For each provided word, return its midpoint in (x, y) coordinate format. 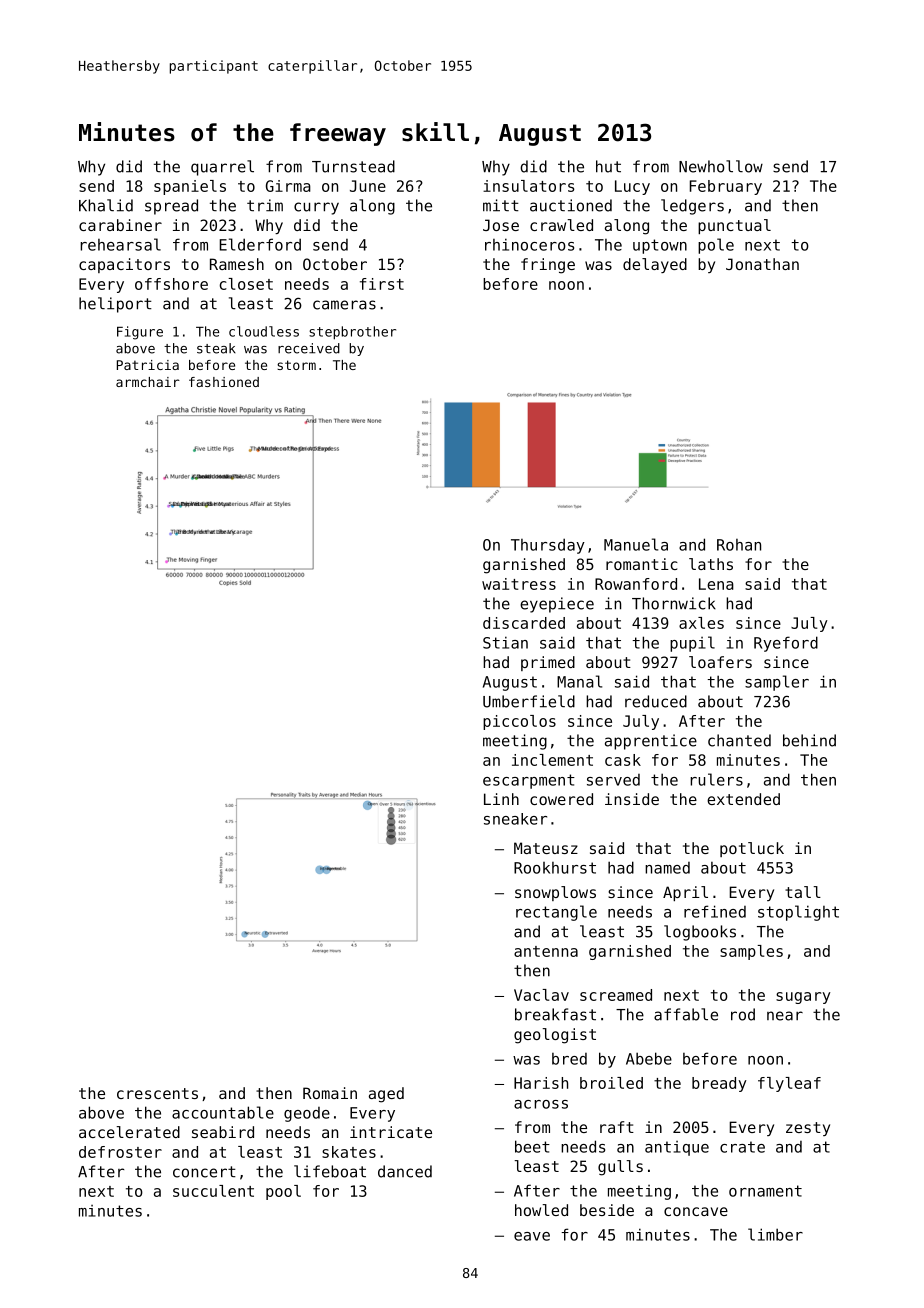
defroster (120, 1152)
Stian (505, 642)
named (667, 868)
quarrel (222, 168)
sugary (803, 998)
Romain (330, 1093)
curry (316, 208)
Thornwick (674, 603)
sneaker (515, 819)
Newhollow (721, 166)
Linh (501, 799)
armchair (148, 382)
